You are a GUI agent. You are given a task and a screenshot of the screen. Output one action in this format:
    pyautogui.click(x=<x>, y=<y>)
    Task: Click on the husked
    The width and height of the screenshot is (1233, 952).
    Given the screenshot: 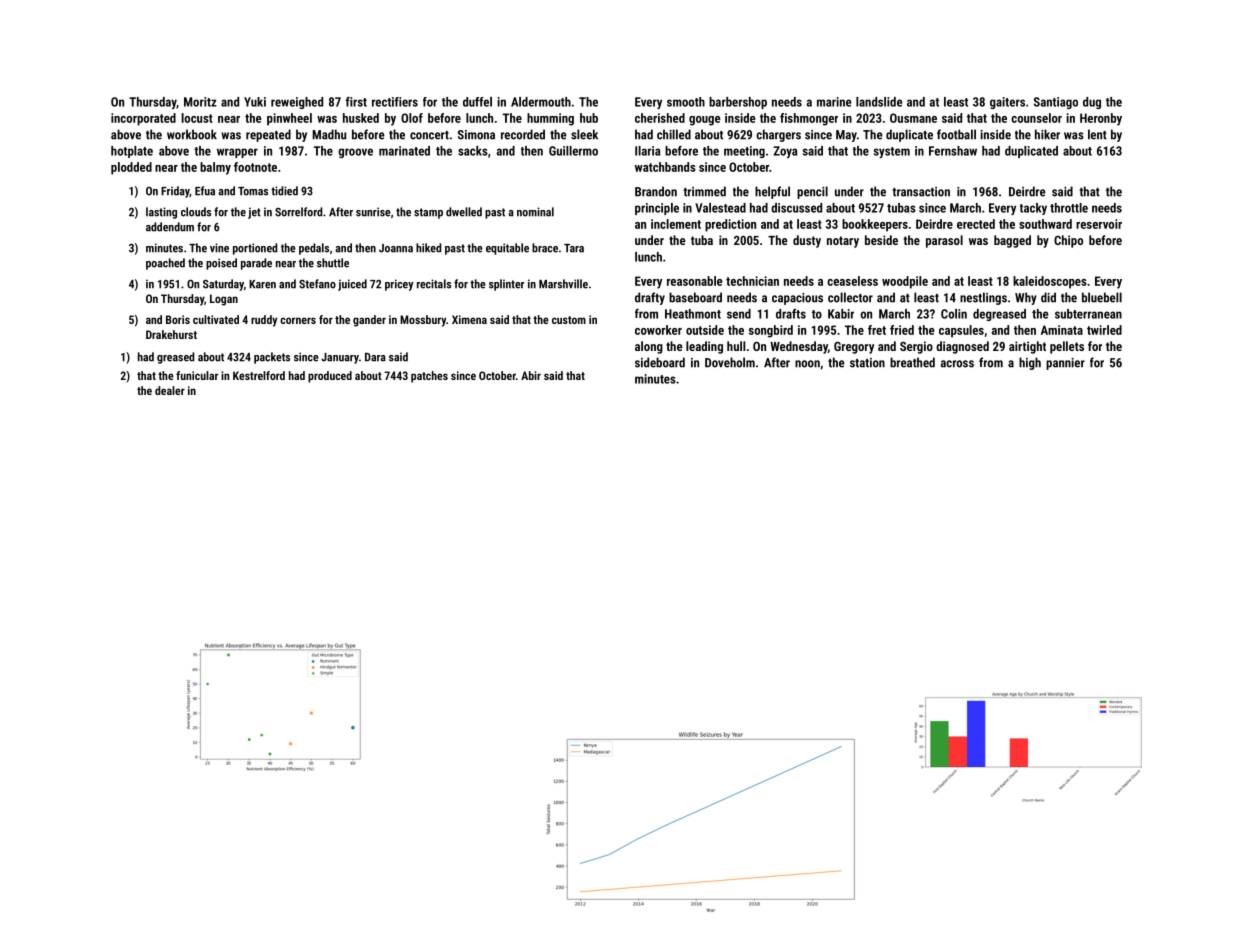 What is the action you would take?
    pyautogui.click(x=361, y=118)
